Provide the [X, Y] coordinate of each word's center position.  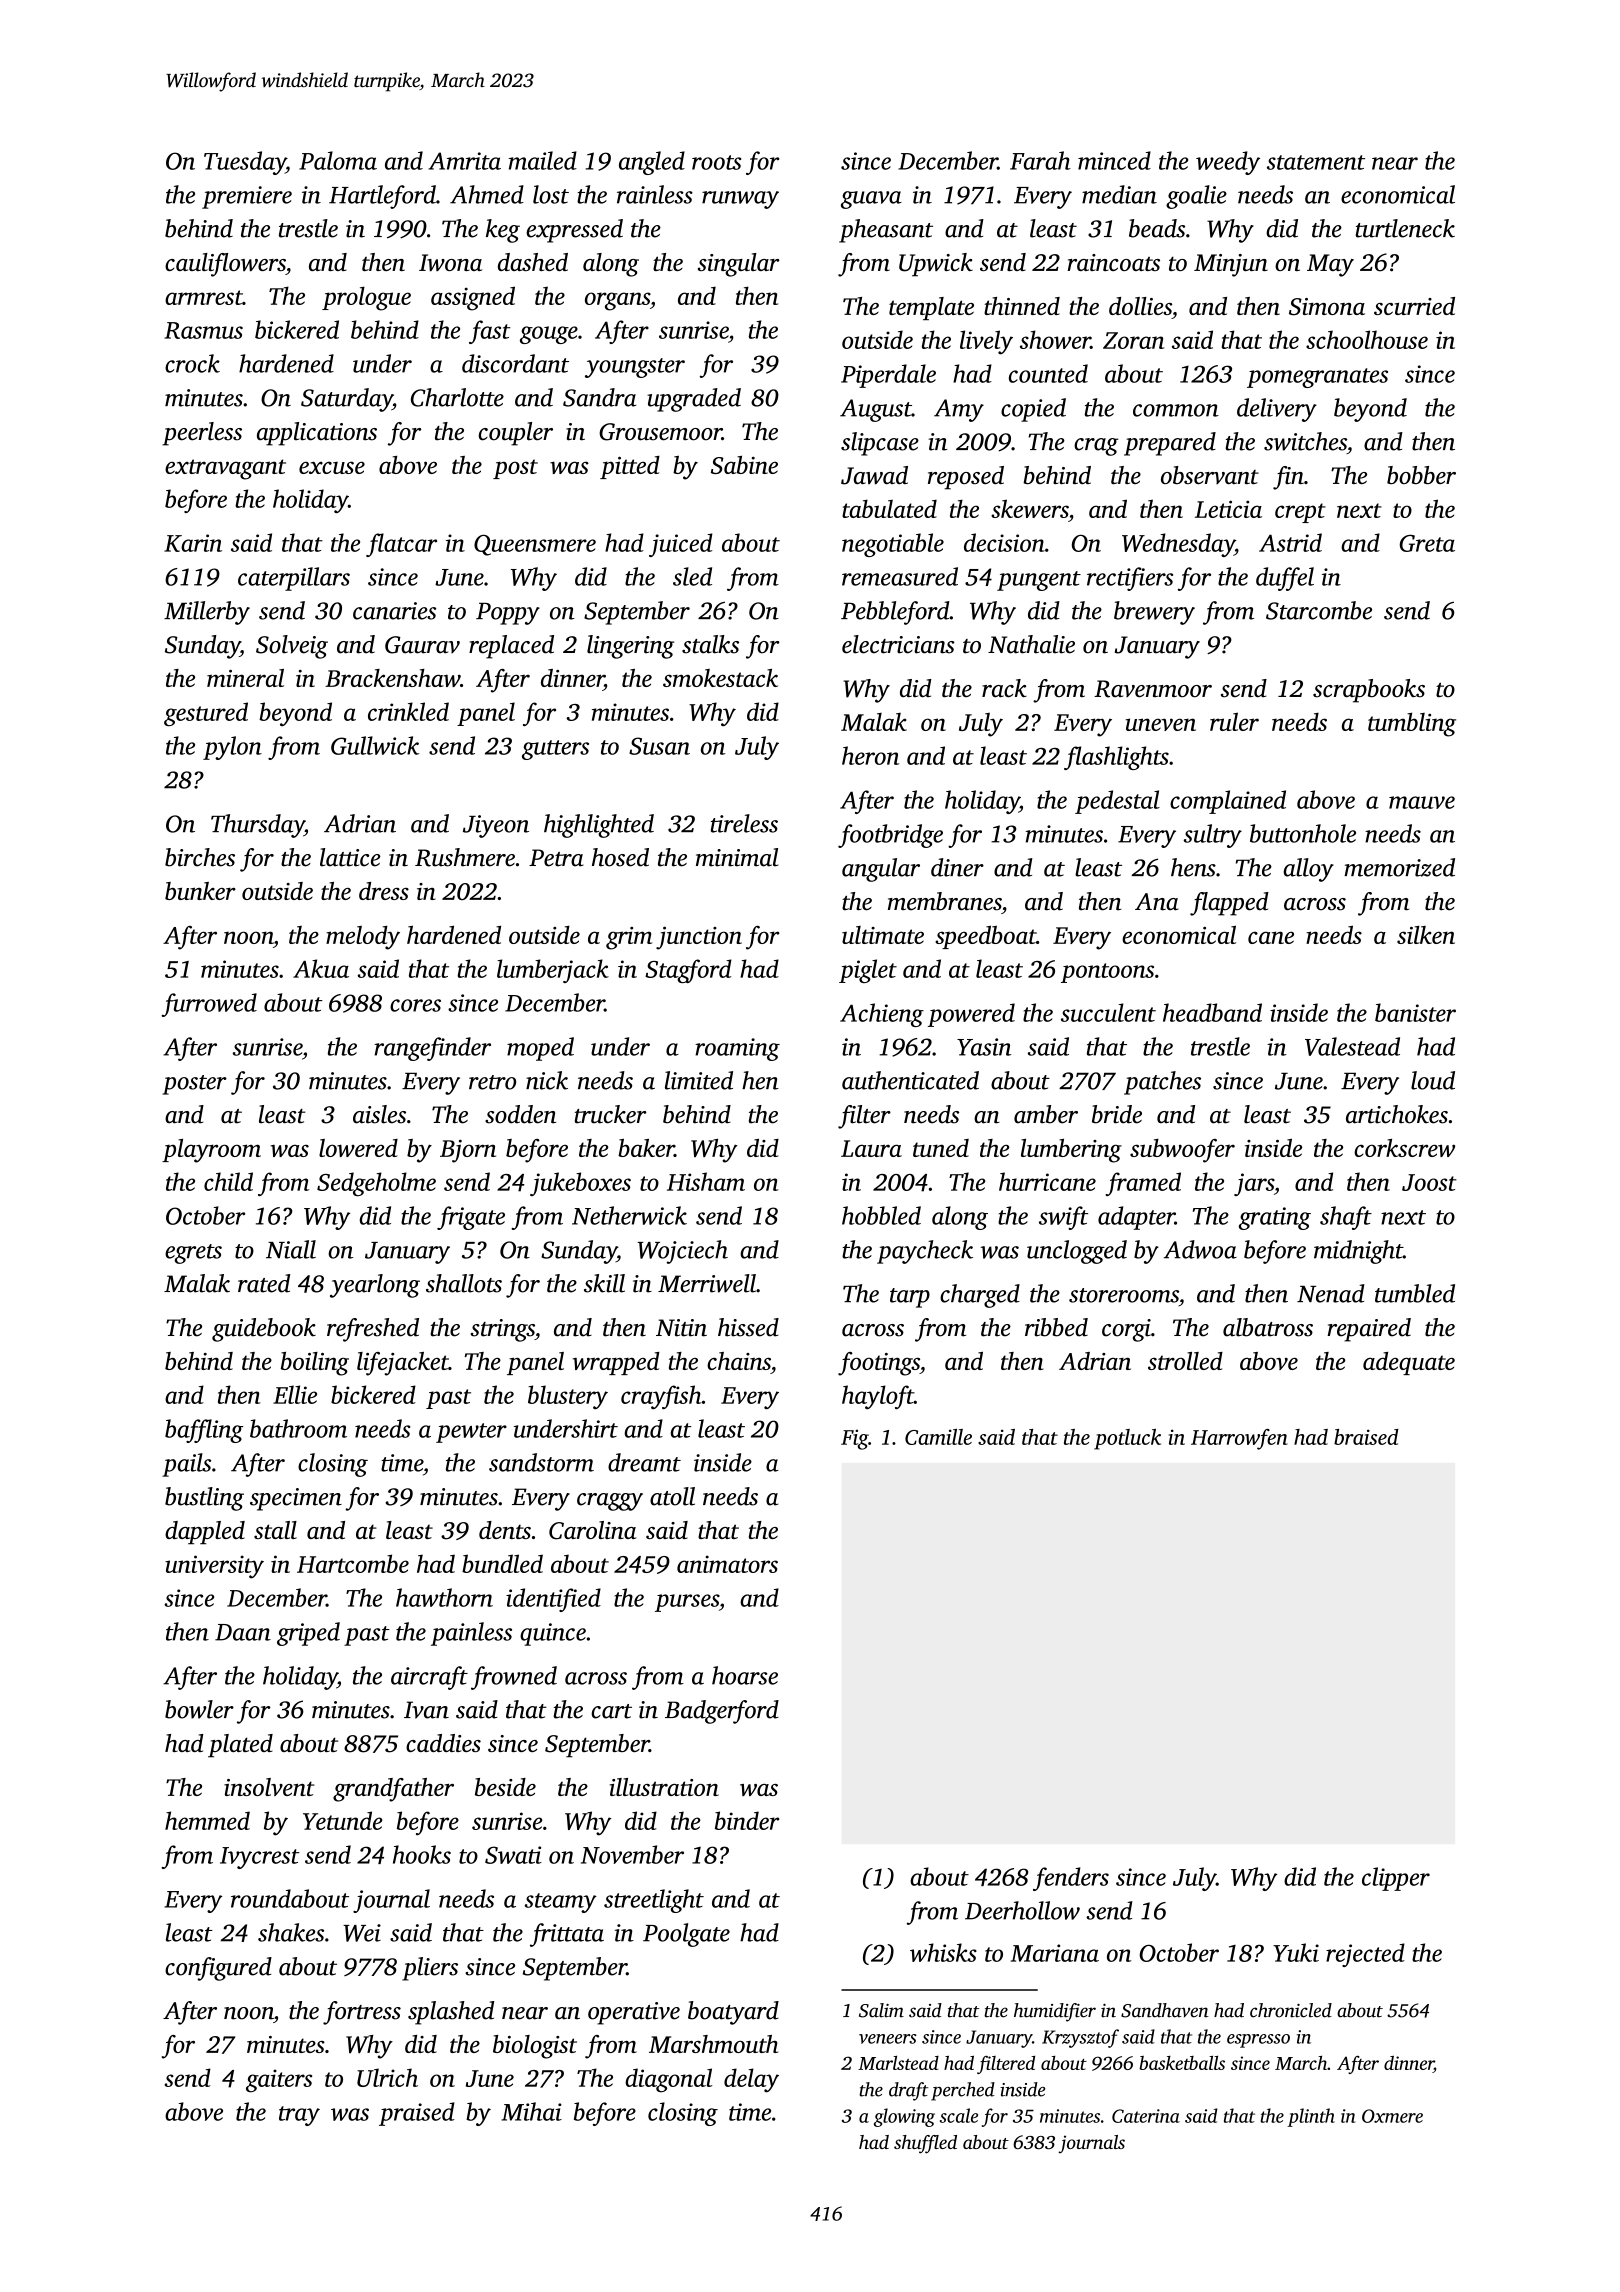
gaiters [279, 2081]
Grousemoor [660, 432]
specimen [296, 1499]
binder [747, 1820]
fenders [1071, 1879]
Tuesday [245, 163]
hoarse [745, 1675]
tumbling [1412, 724]
